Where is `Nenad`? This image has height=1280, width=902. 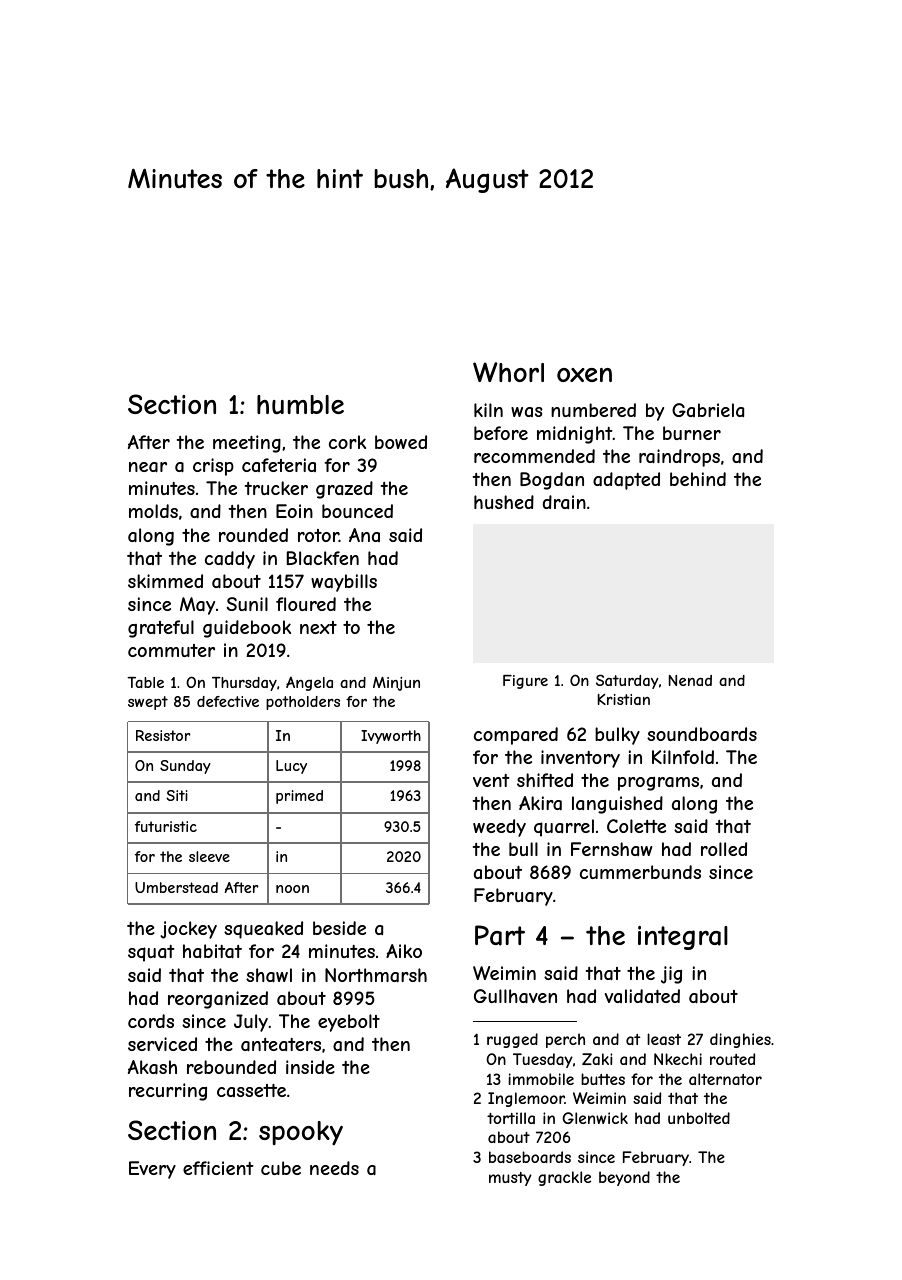 Nenad is located at coordinates (690, 680).
